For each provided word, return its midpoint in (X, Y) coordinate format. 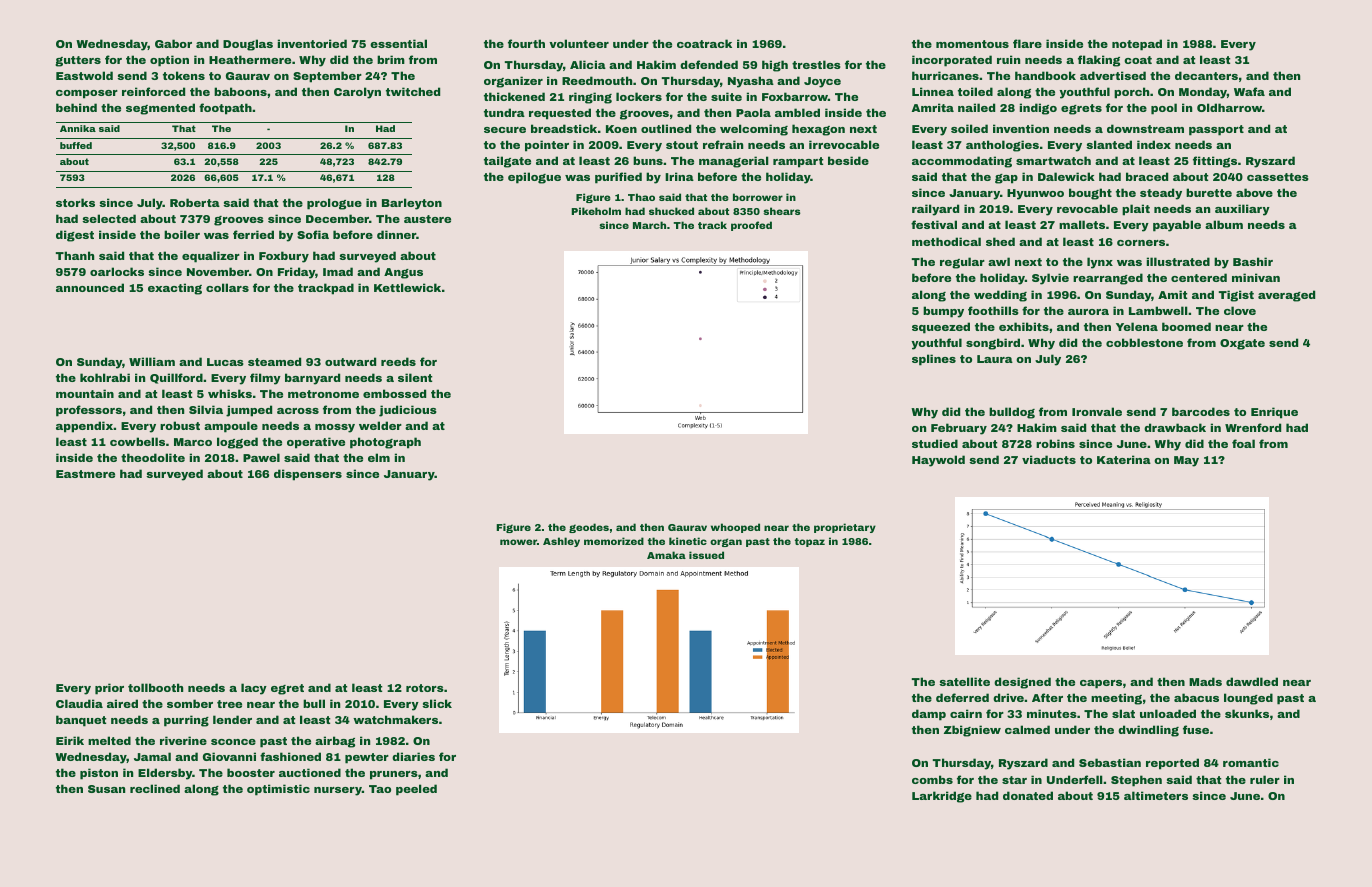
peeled (416, 790)
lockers (639, 96)
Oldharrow (1229, 107)
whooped (735, 528)
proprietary (845, 528)
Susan (106, 789)
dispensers (308, 475)
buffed (76, 145)
